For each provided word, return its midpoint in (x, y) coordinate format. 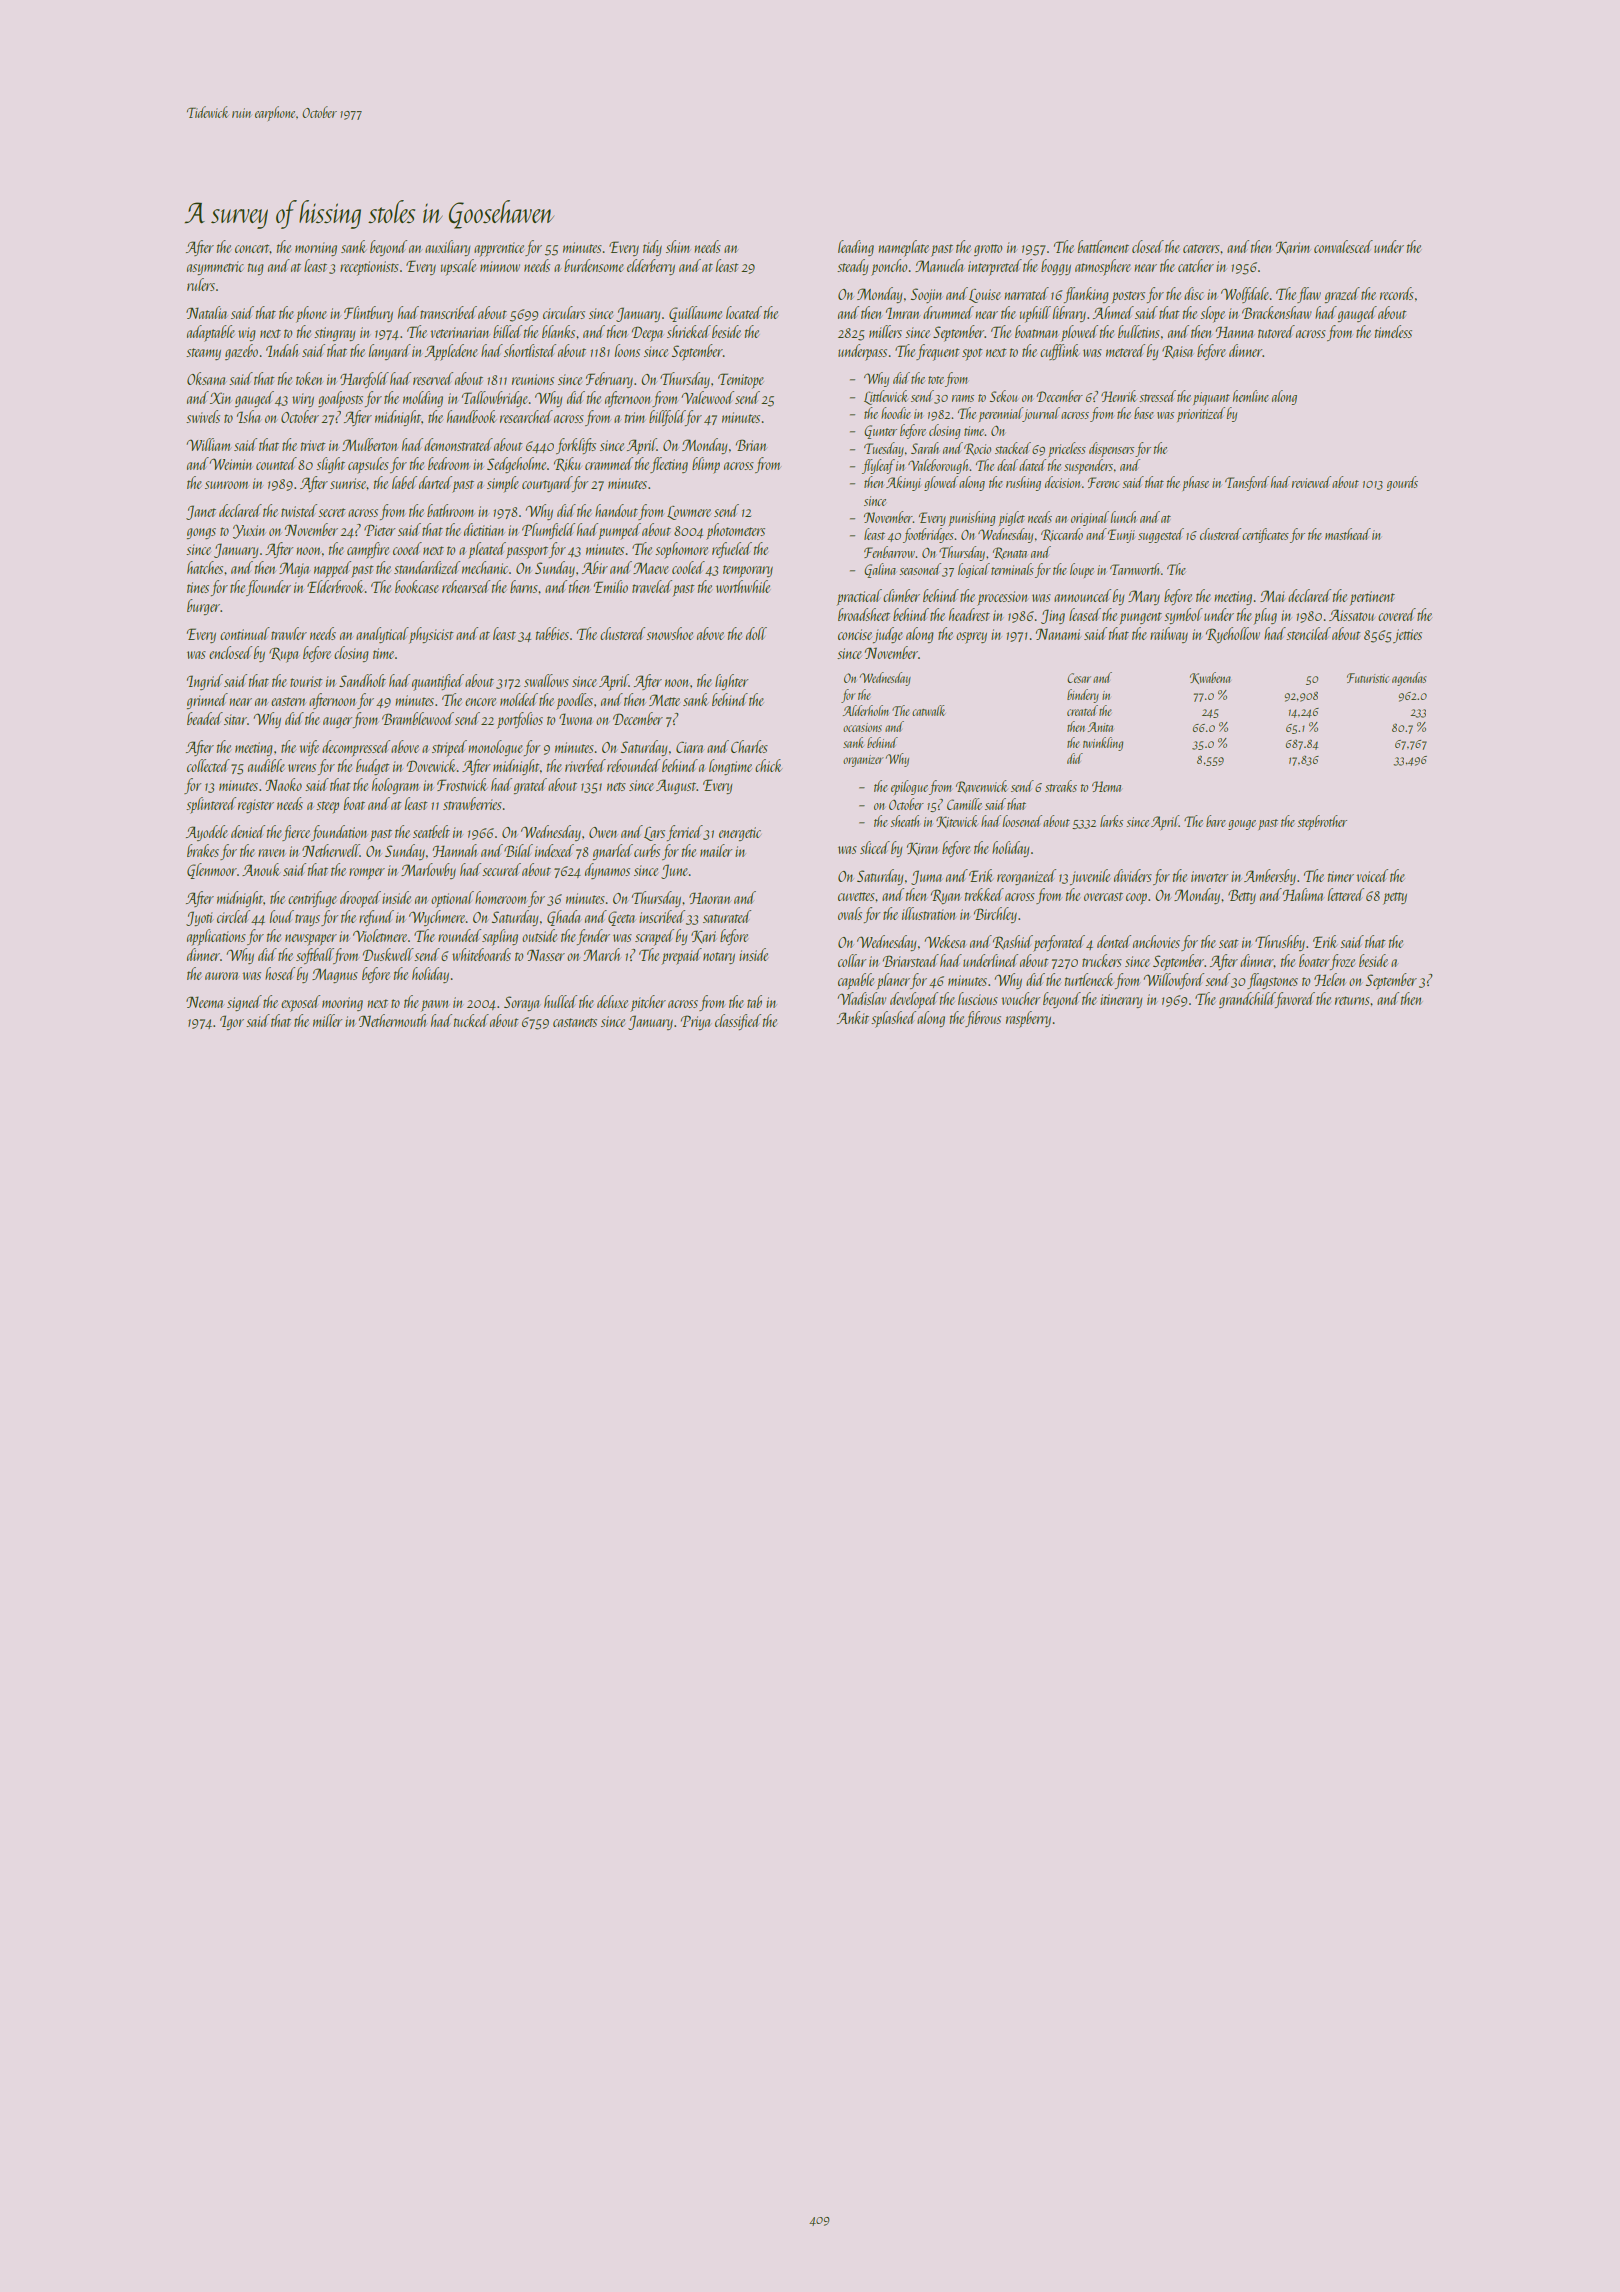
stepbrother (1322, 822)
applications (216, 937)
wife (309, 748)
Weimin (231, 464)
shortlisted (530, 350)
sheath (904, 821)
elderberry (651, 267)
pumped (619, 531)
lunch (1123, 517)
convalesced (1343, 246)
